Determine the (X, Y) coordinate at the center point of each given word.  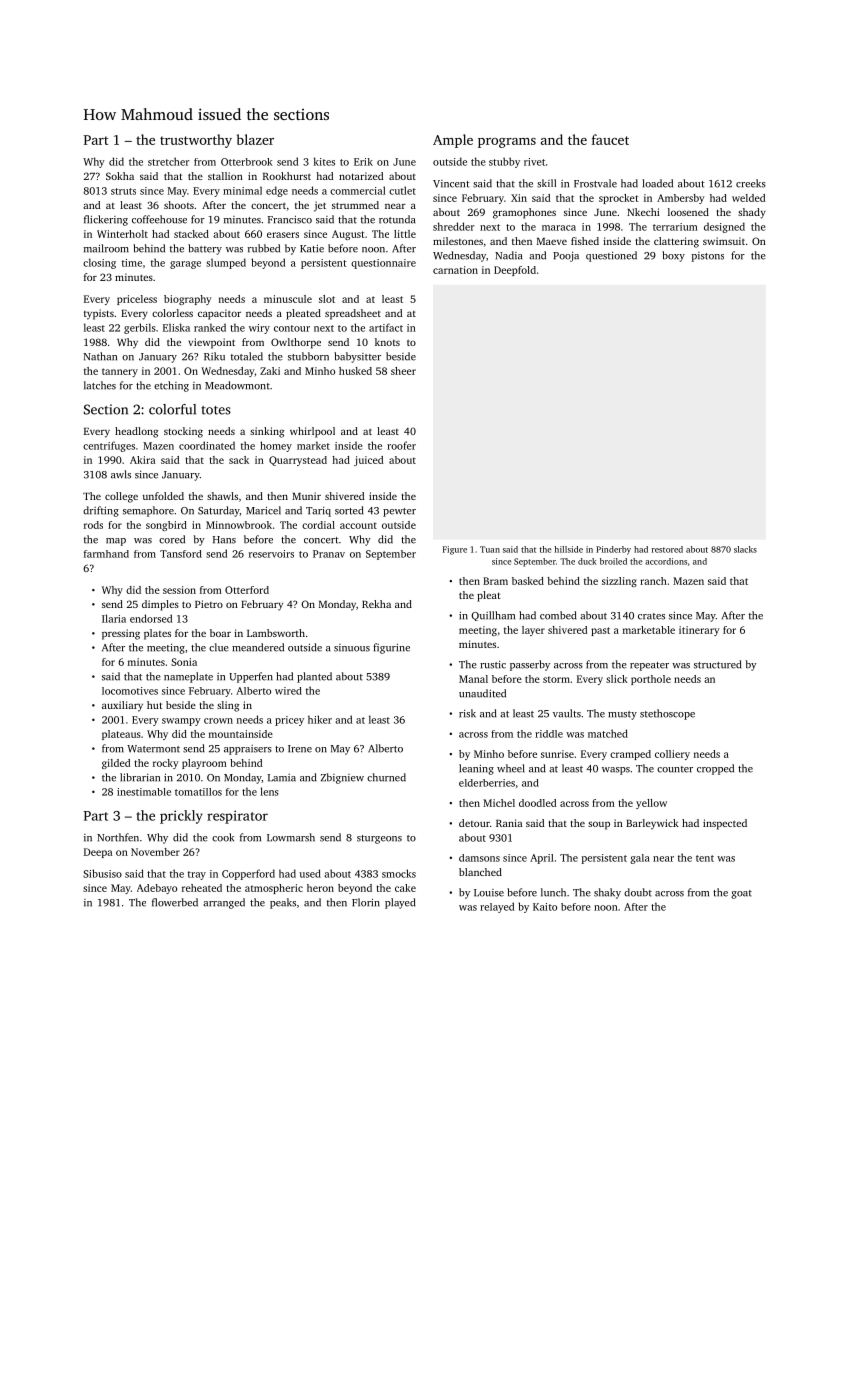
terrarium (675, 227)
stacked (191, 234)
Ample (453, 141)
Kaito (545, 907)
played (400, 903)
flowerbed (175, 902)
